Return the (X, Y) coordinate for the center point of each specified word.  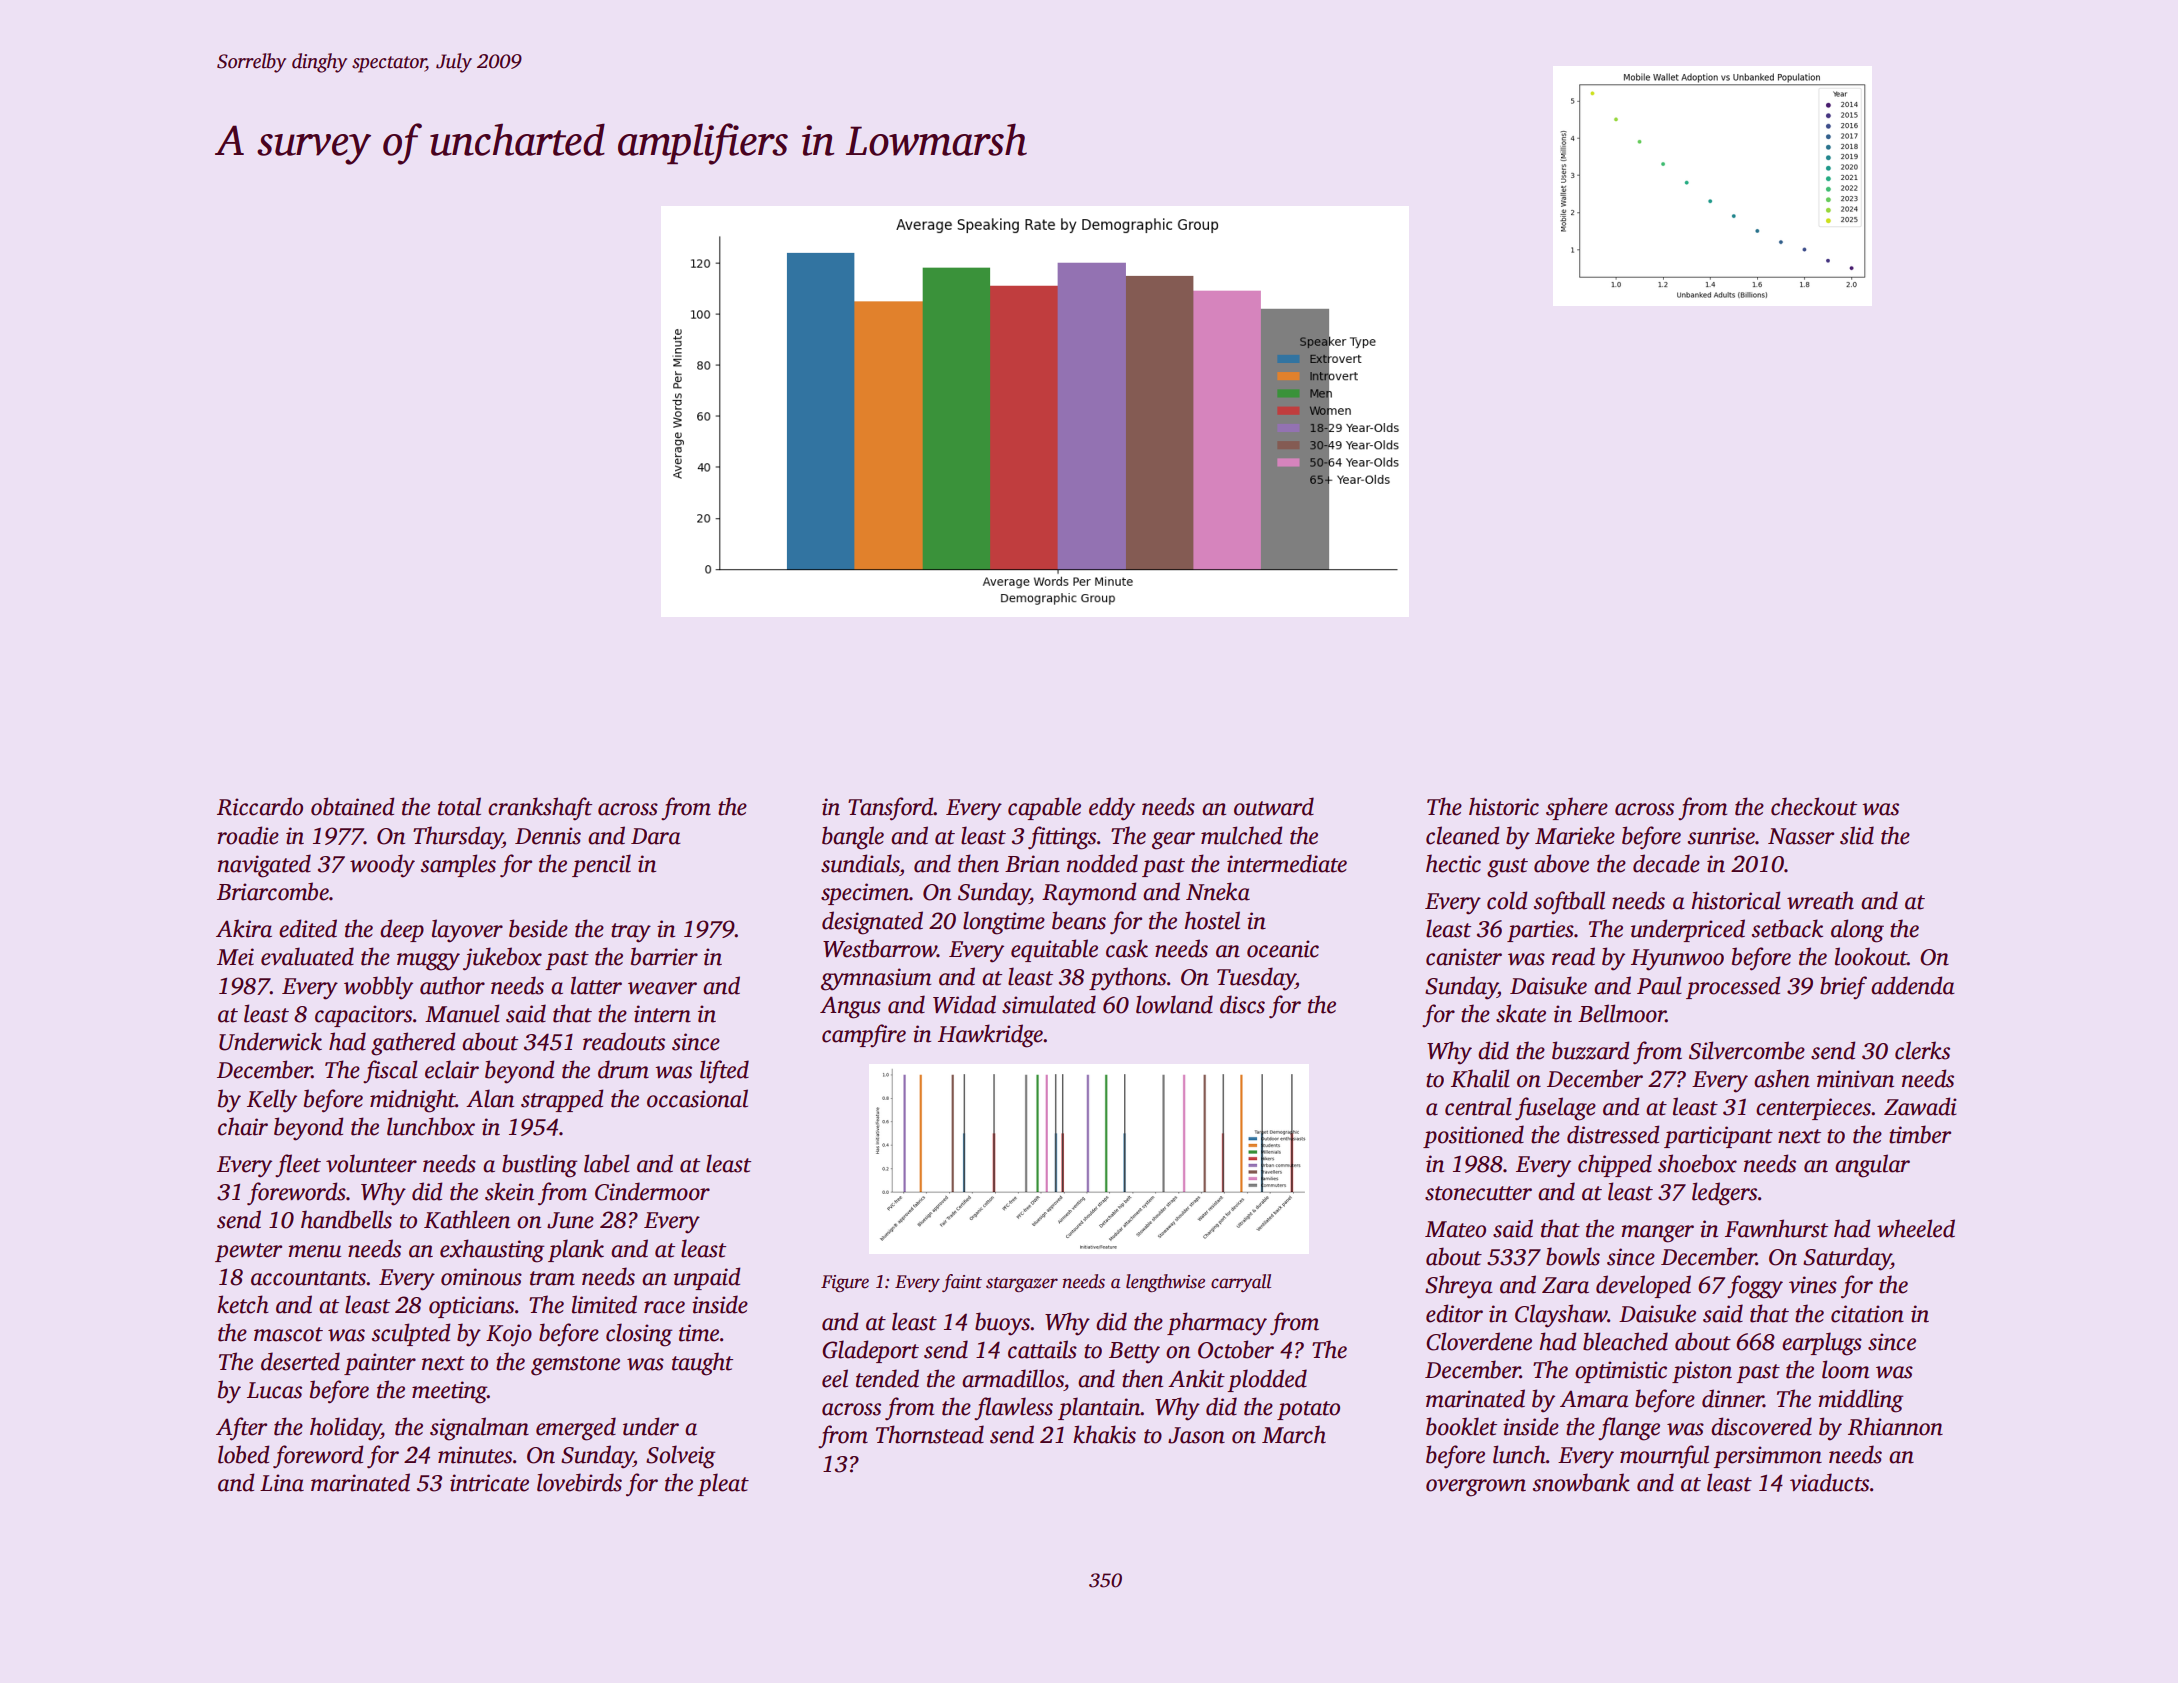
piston (1702, 1372)
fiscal (390, 1071)
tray (631, 933)
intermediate (1287, 863)
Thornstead (930, 1434)
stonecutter (1478, 1193)
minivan (1855, 1079)
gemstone (575, 1366)
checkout (1814, 806)
